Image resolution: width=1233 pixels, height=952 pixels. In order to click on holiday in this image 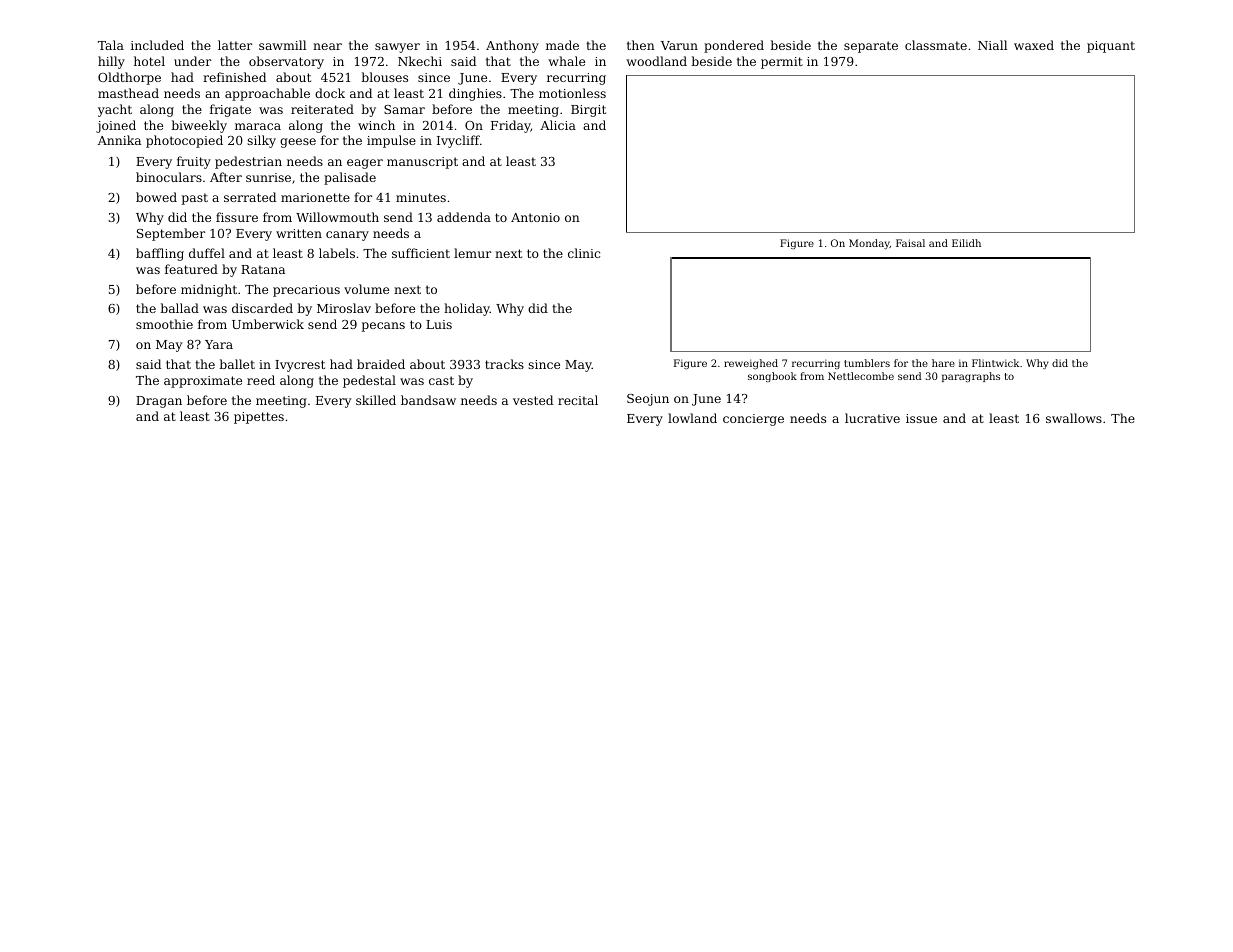, I will do `click(467, 309)`.
